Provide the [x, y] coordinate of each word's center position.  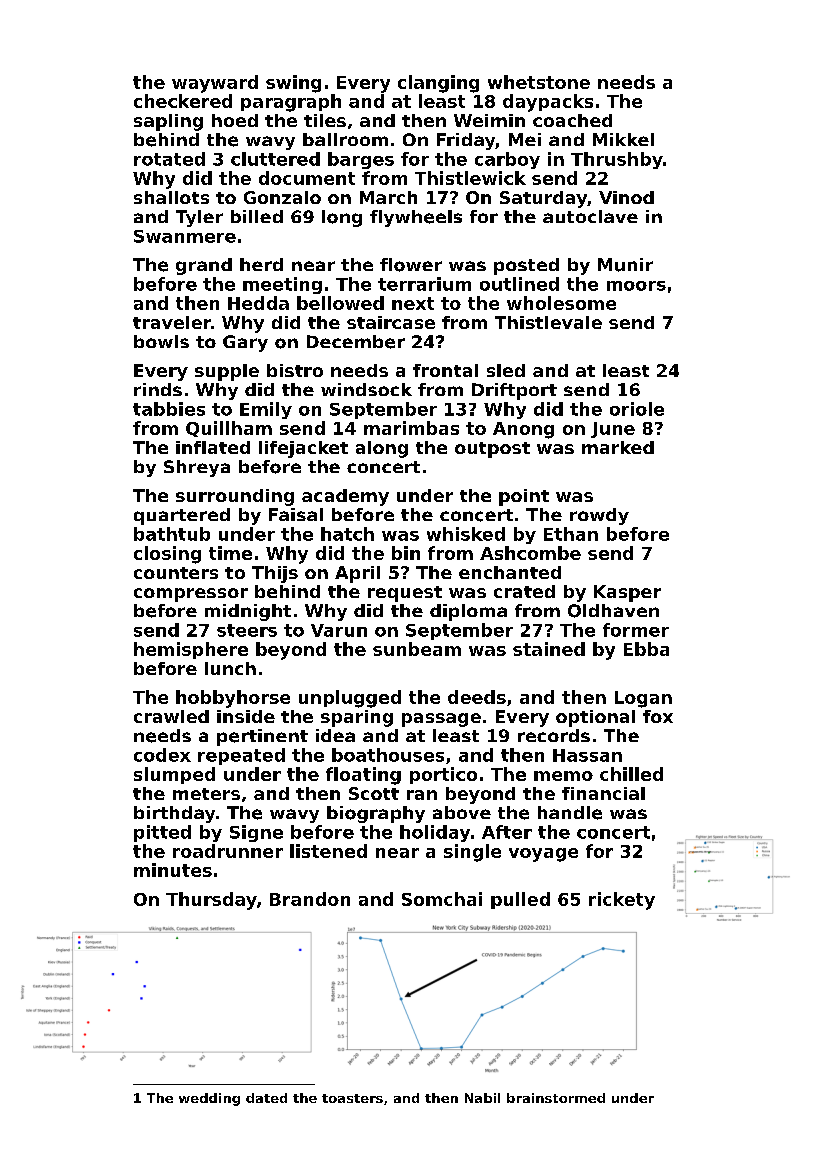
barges [361, 160]
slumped [174, 775]
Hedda [258, 303]
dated [266, 1098]
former [636, 630]
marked [618, 447]
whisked [466, 534]
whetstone [539, 82]
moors [636, 286]
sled [506, 370]
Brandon [310, 899]
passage [441, 720]
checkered [183, 101]
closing [167, 555]
